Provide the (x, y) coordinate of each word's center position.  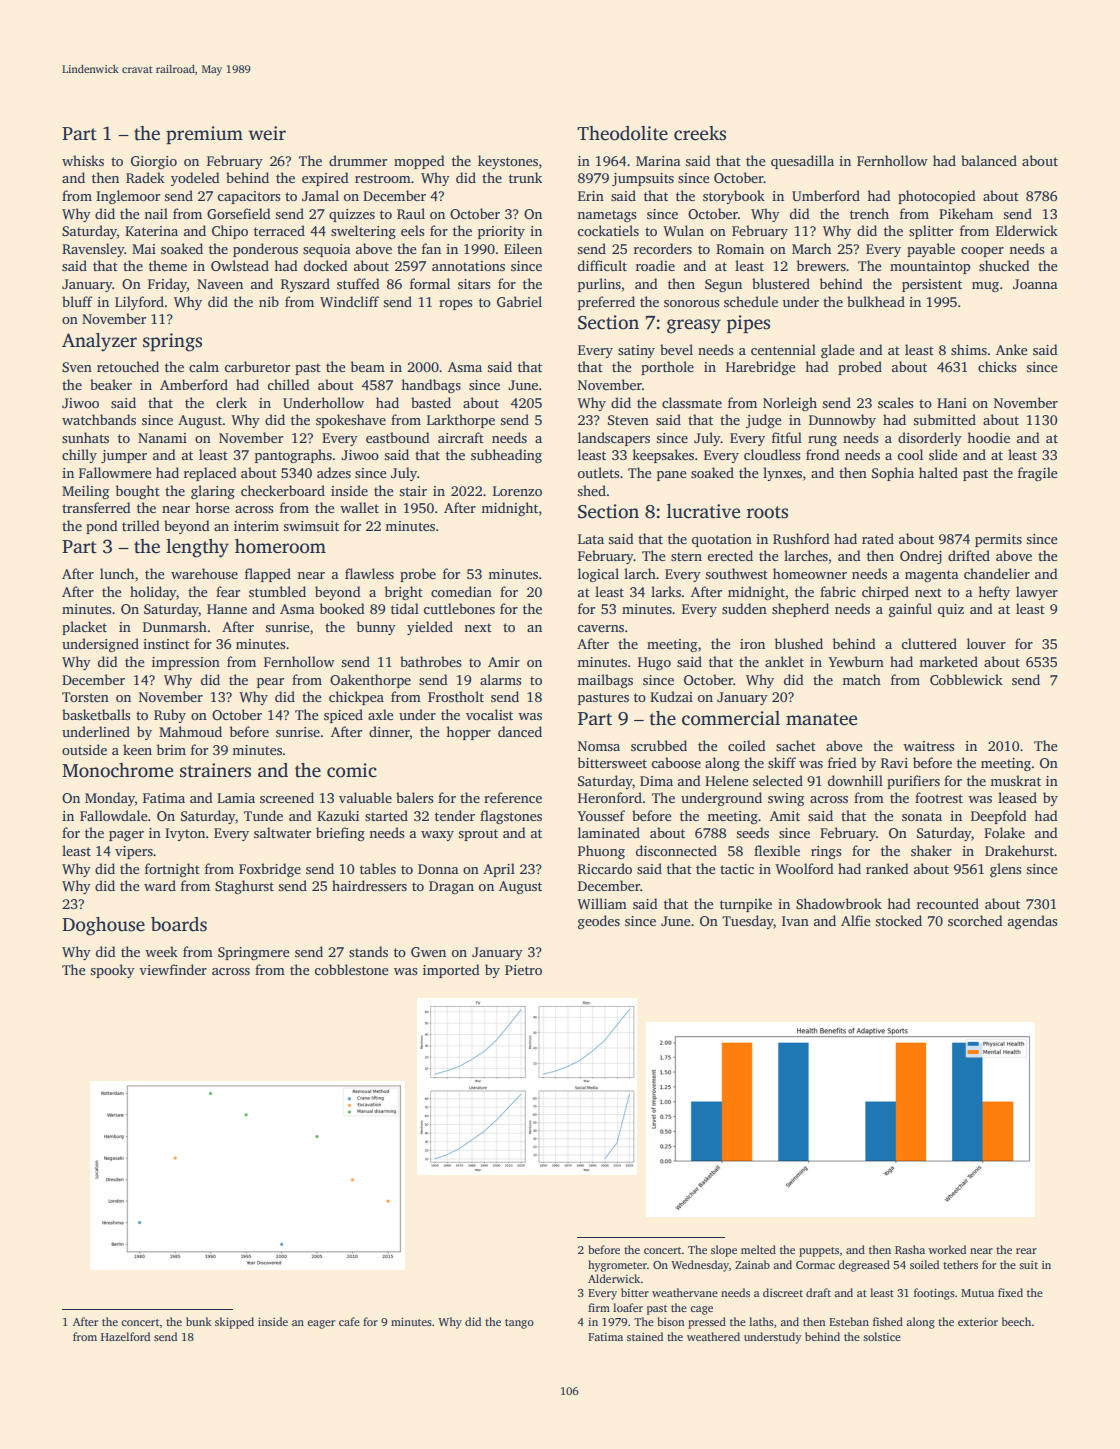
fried (842, 762)
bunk (199, 1321)
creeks (700, 133)
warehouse (204, 573)
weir (267, 133)
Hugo (654, 663)
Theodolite (622, 133)
